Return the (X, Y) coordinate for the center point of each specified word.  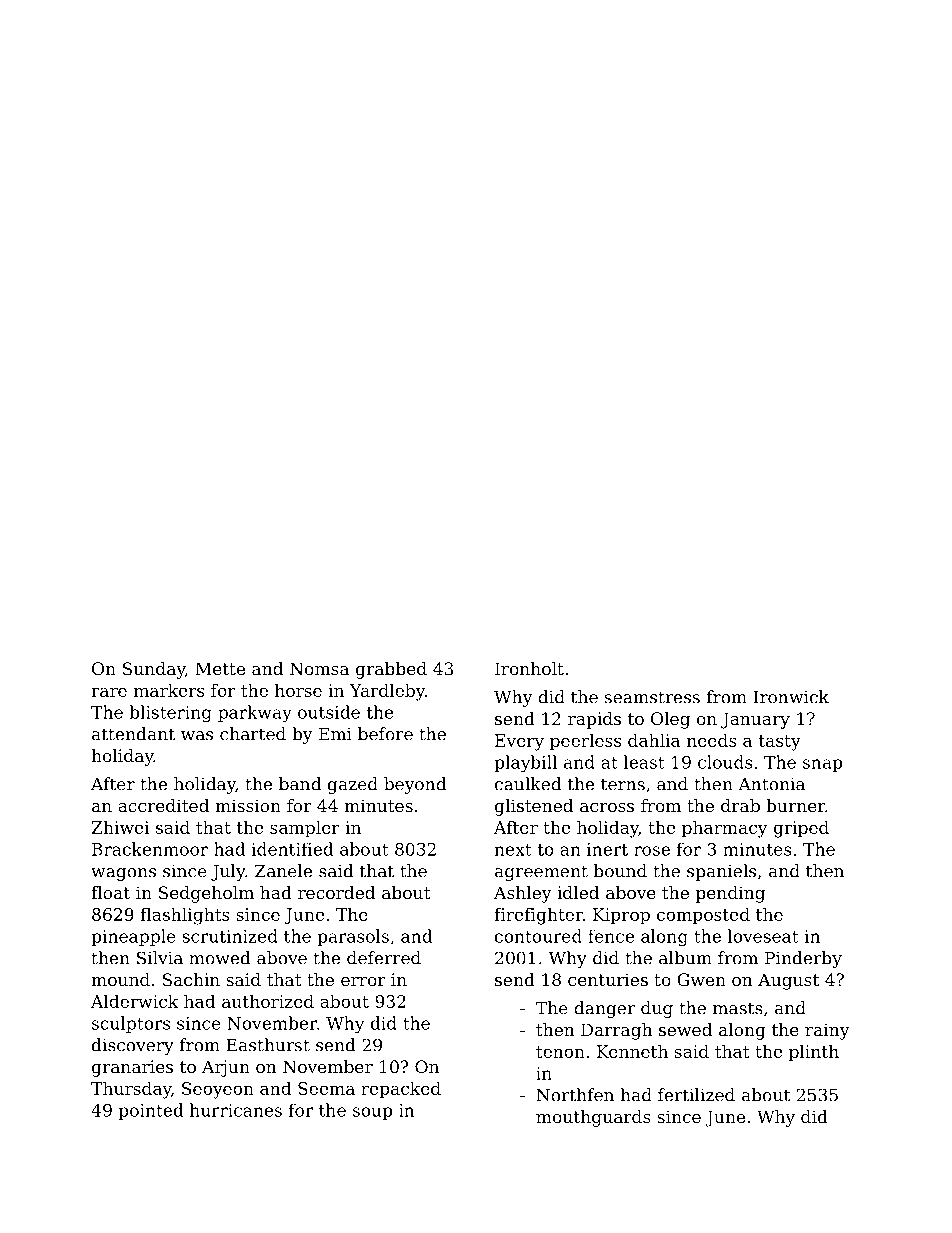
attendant (133, 734)
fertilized (696, 1095)
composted (703, 916)
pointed (151, 1111)
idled (578, 892)
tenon (560, 1052)
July (228, 872)
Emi (335, 734)
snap (822, 765)
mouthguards (593, 1118)
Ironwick (791, 697)
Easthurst (268, 1045)
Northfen (575, 1095)
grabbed (391, 670)
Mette (220, 668)
